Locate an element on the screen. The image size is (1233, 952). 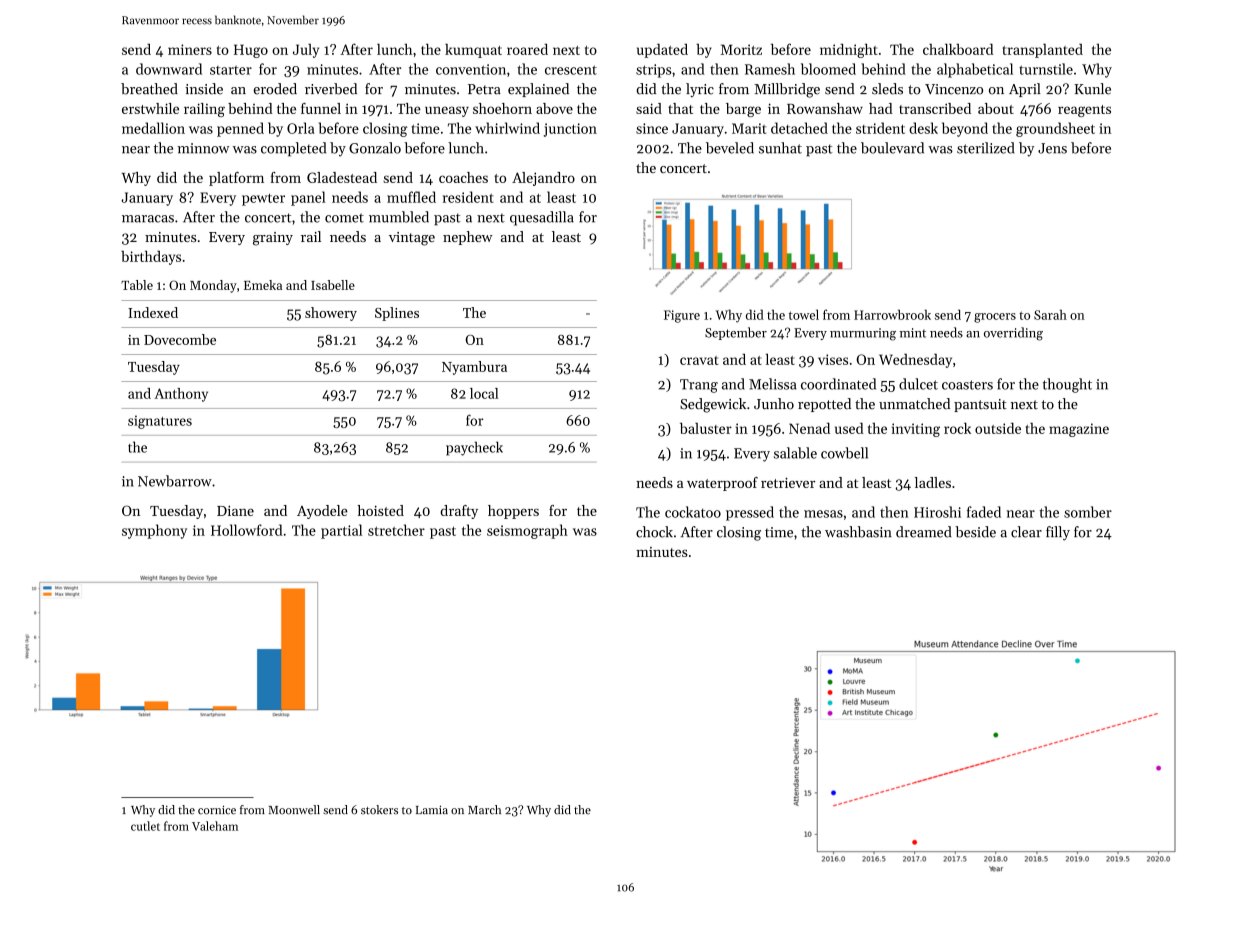
drafty is located at coordinates (459, 512).
